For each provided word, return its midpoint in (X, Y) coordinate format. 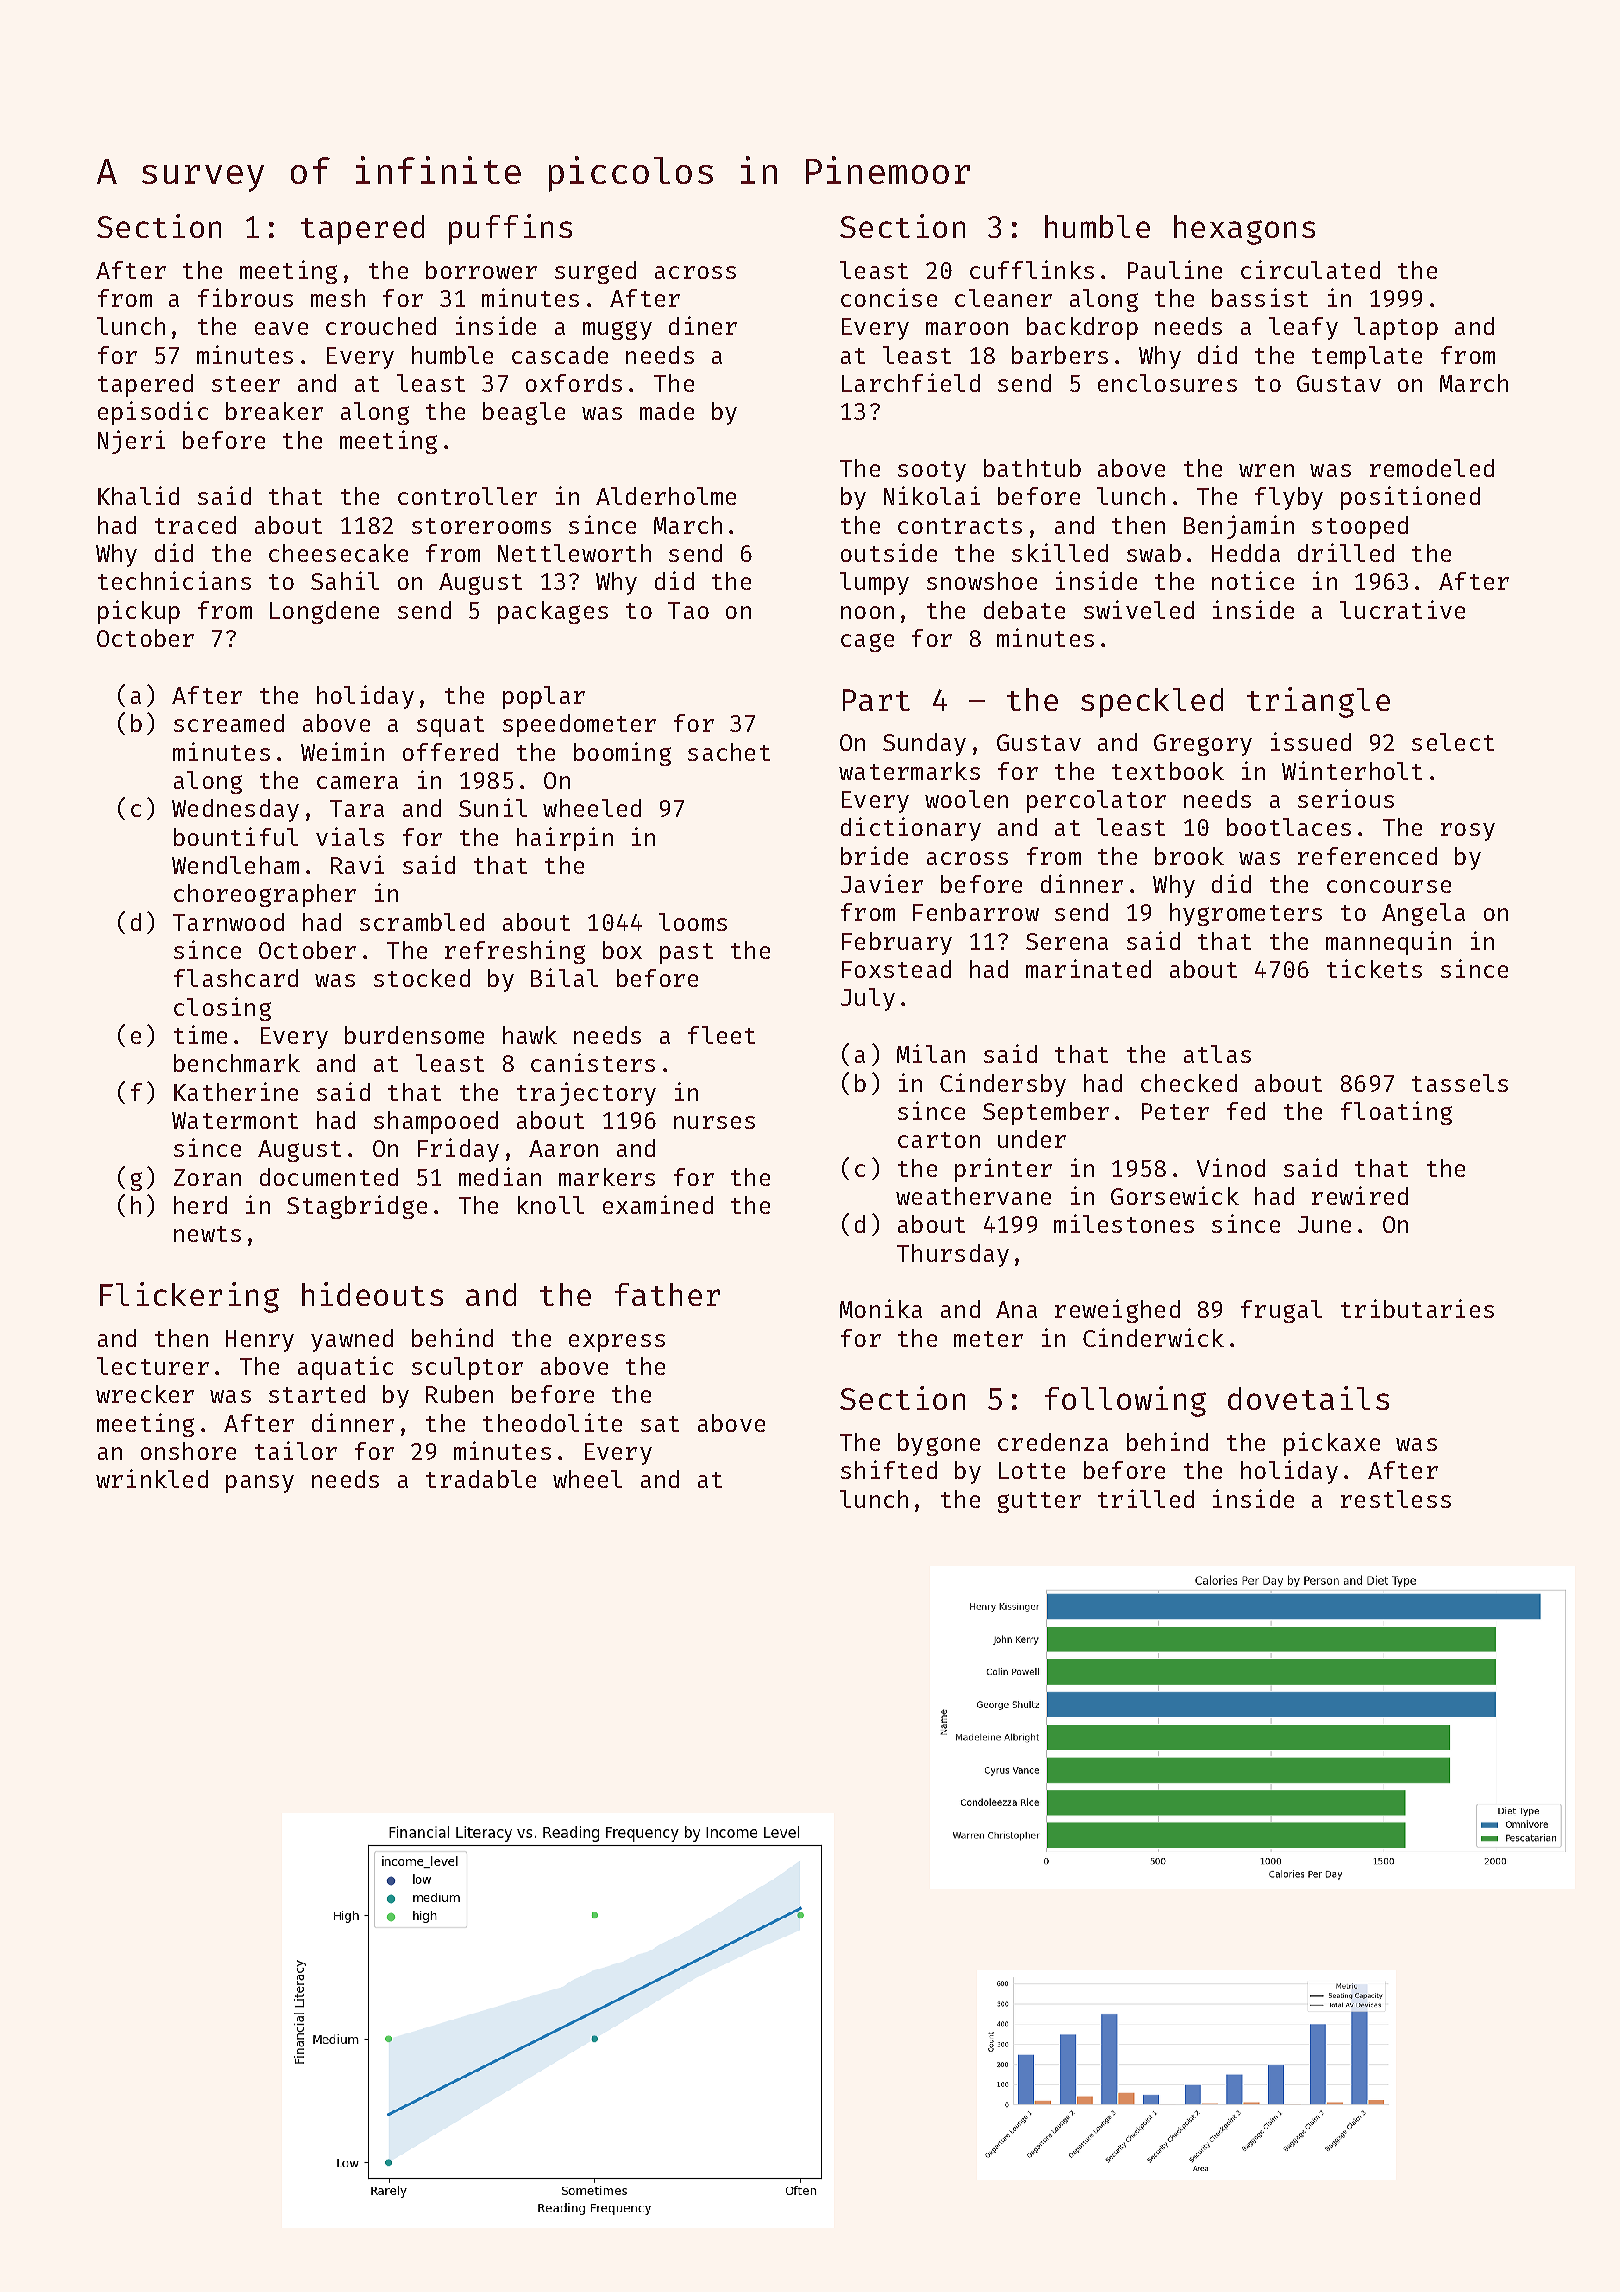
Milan (931, 1053)
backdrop (1082, 328)
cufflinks (1032, 269)
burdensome (414, 1035)
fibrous (245, 297)
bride (874, 855)
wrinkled (152, 1478)
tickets (1374, 968)
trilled (1146, 1498)
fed (1246, 1111)
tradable (481, 1479)
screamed (229, 723)
